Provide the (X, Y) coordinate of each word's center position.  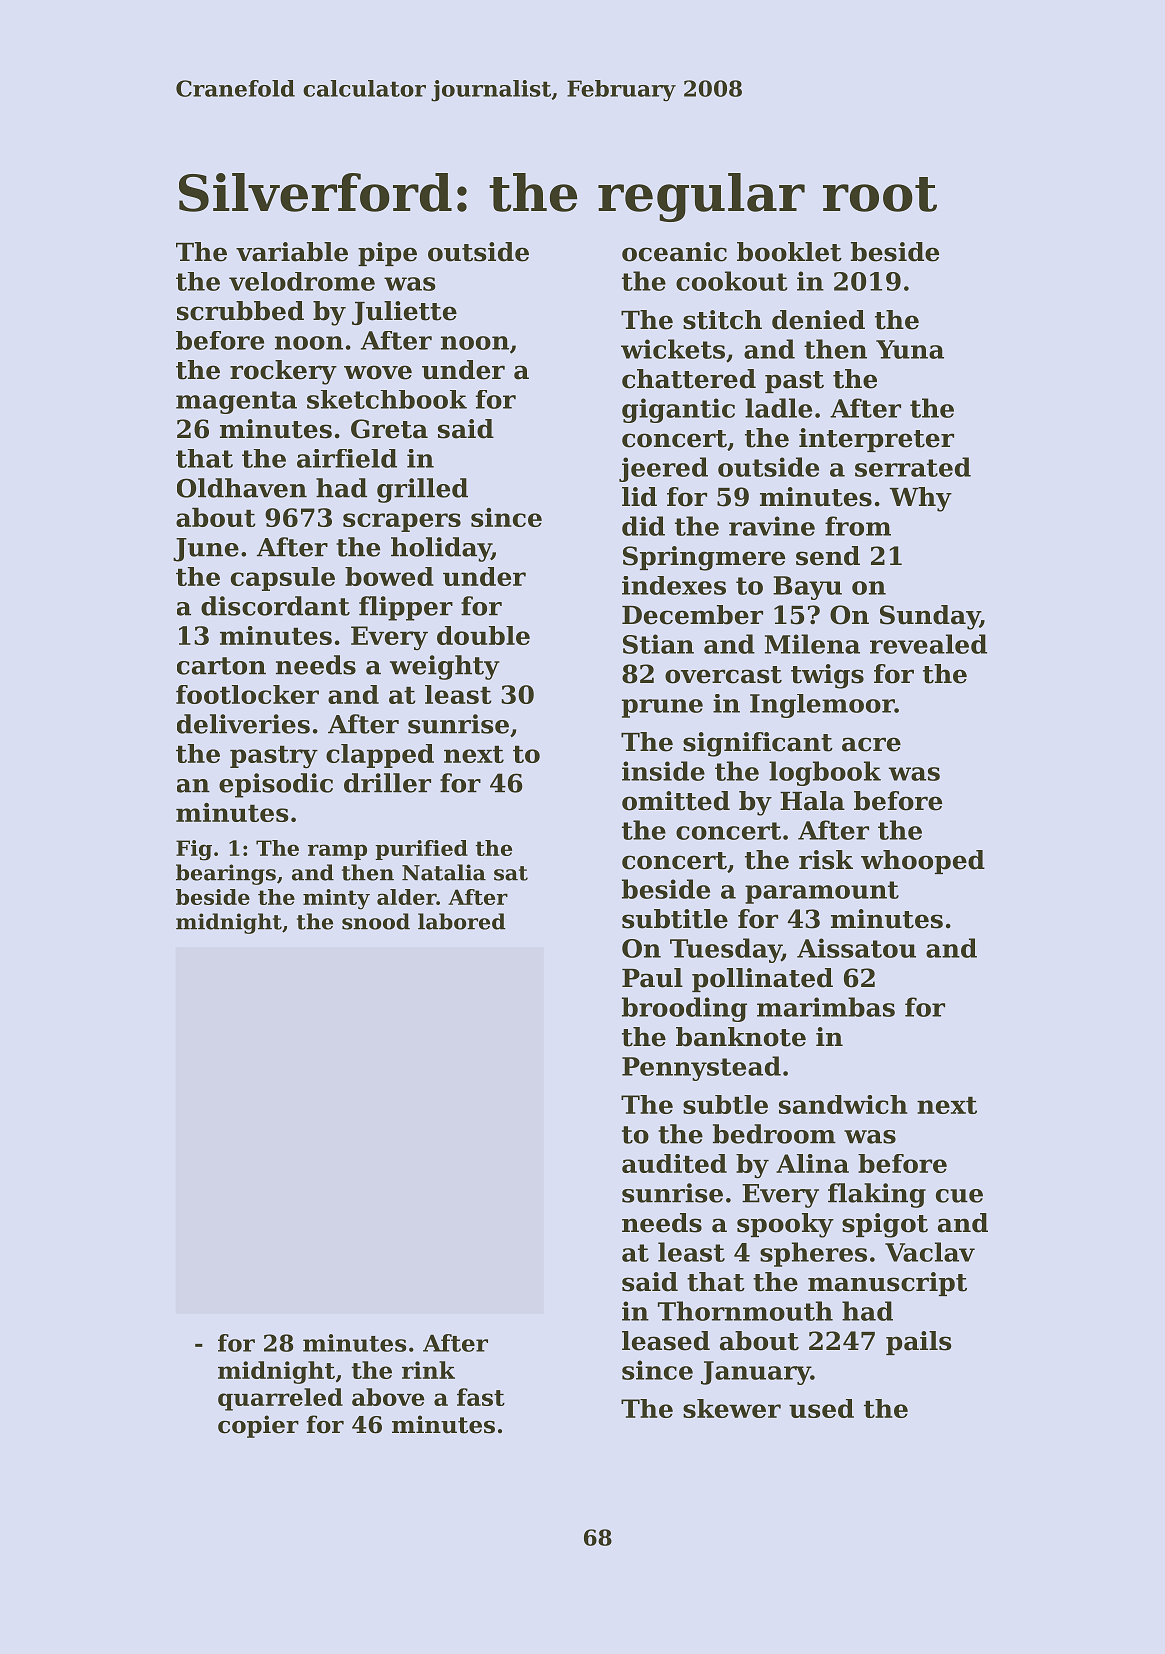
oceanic (674, 252)
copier (258, 1426)
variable (292, 252)
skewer (732, 1408)
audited (674, 1163)
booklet (789, 252)
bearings (226, 874)
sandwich (843, 1104)
